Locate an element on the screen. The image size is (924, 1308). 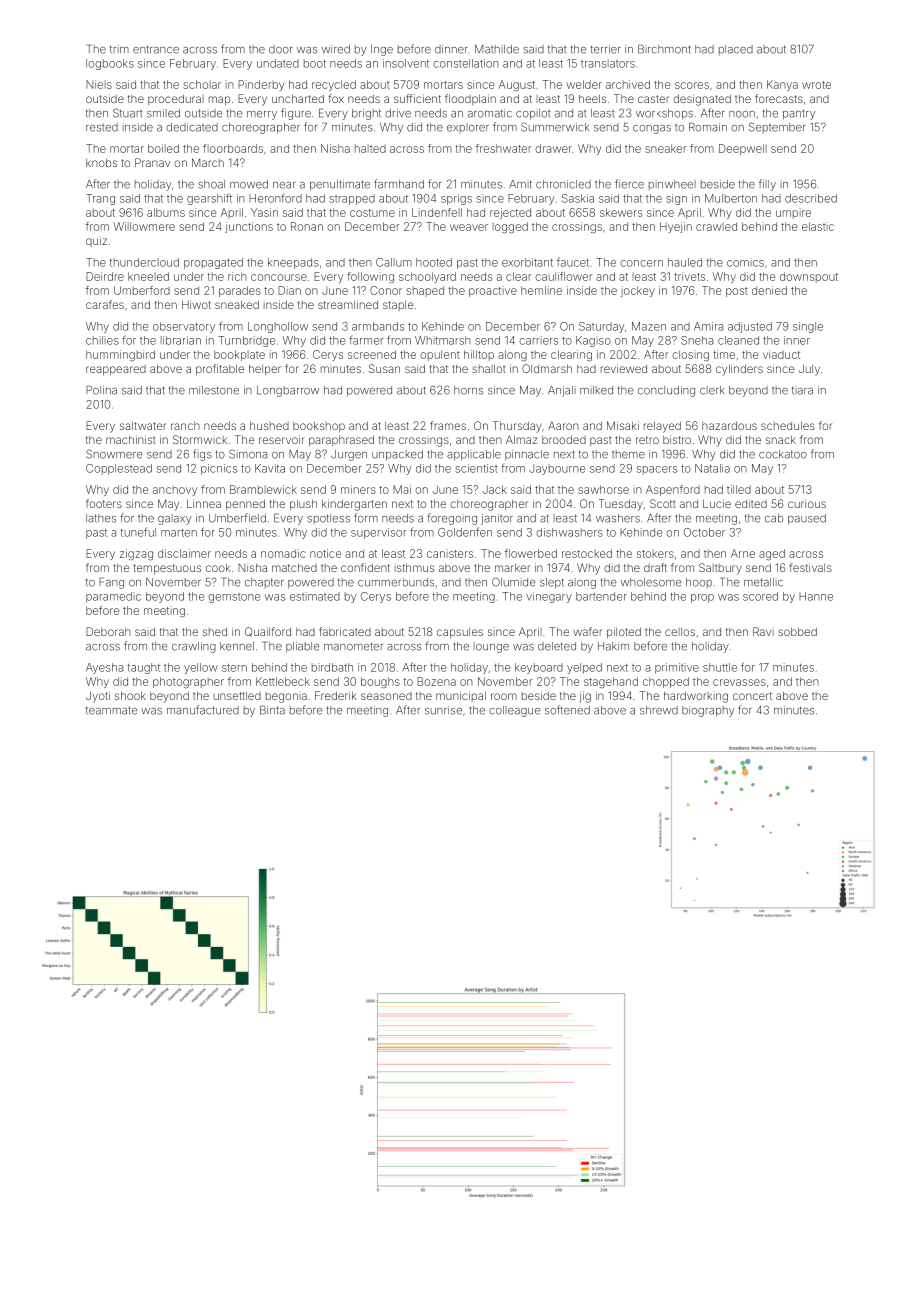
helper is located at coordinates (265, 369).
